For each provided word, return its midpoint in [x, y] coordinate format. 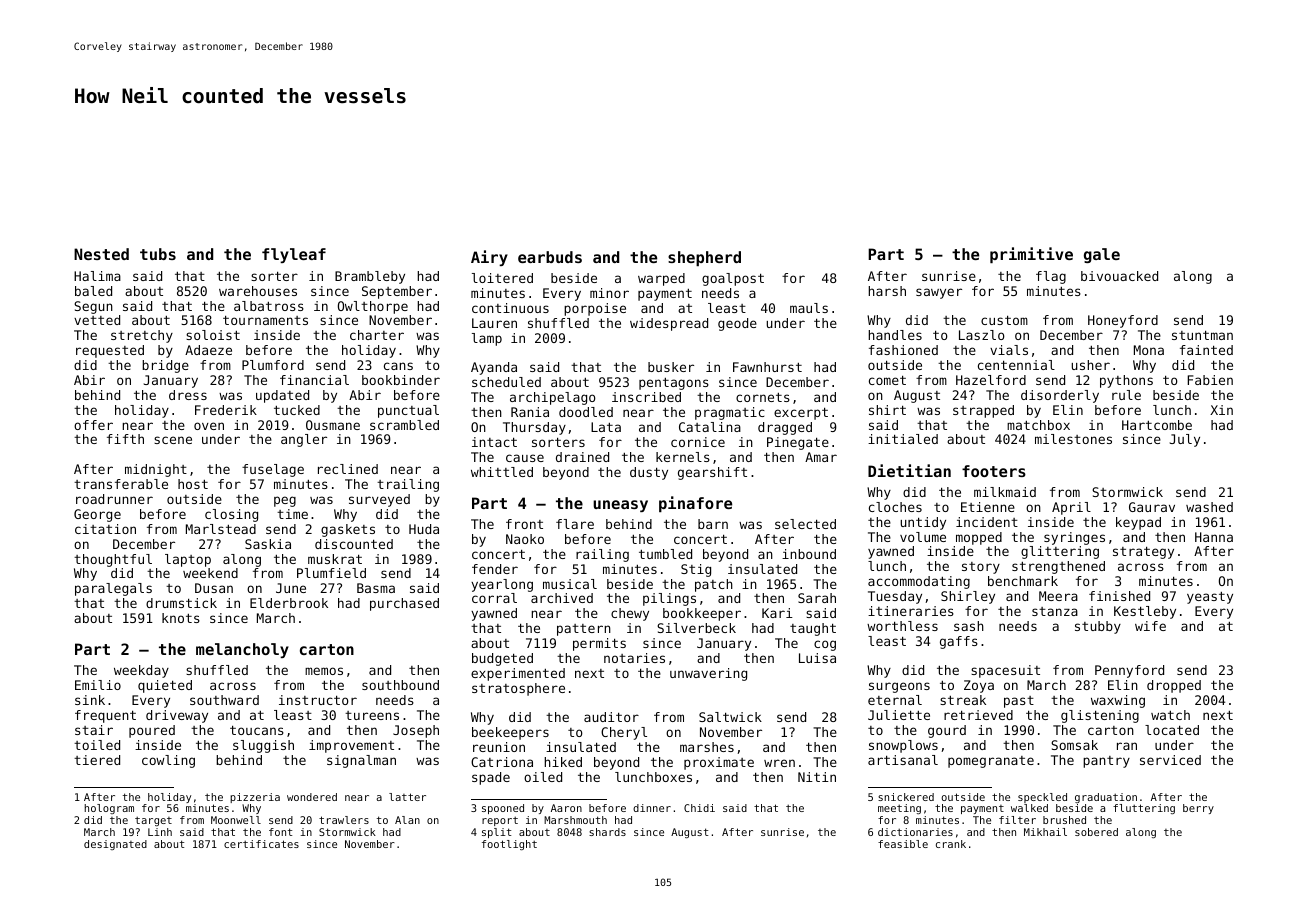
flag [1051, 277]
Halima [97, 276]
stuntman [1202, 335]
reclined [348, 469]
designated [115, 845]
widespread [669, 324]
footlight [509, 845]
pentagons [674, 384]
